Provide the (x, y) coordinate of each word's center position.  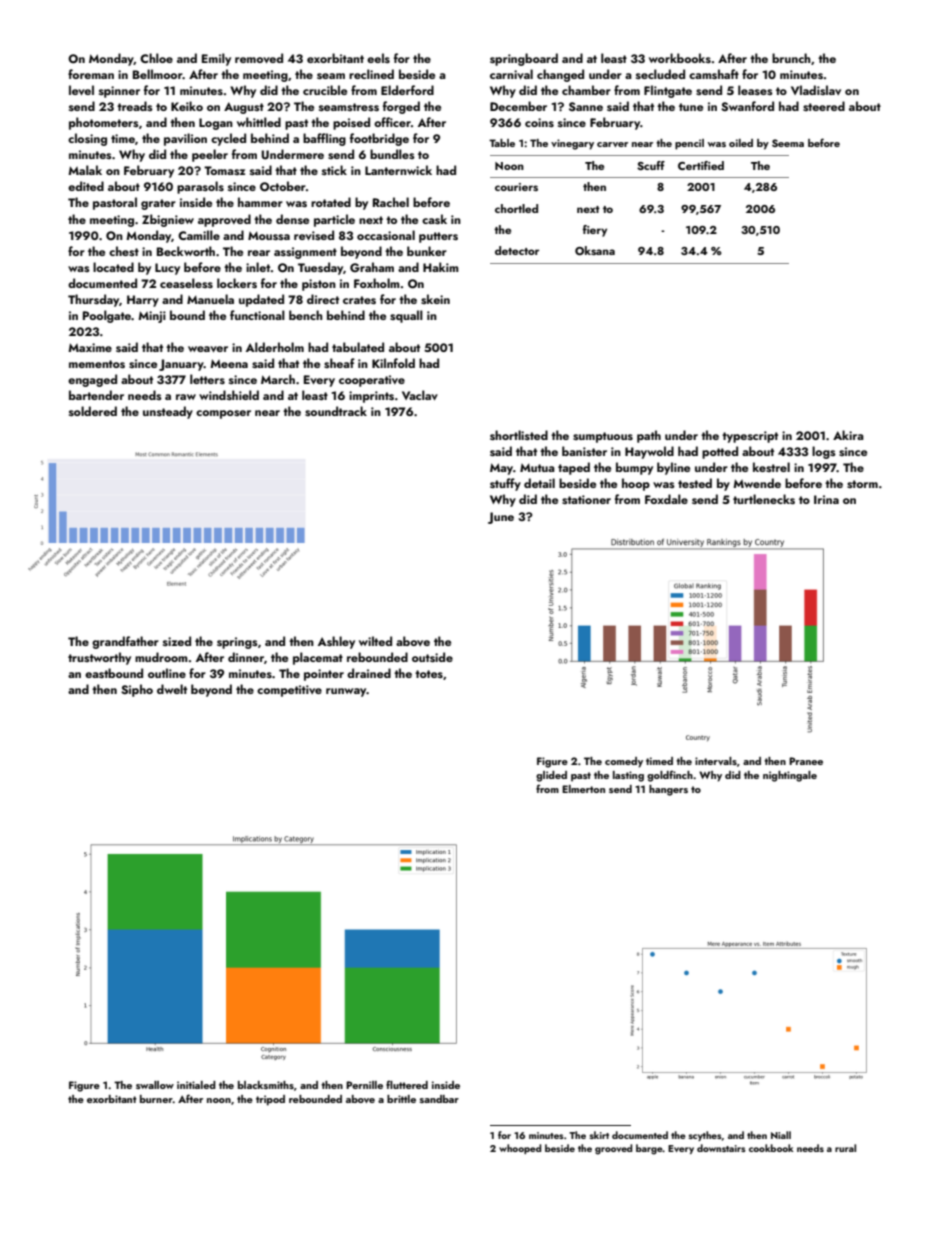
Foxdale (666, 499)
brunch (791, 58)
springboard (524, 59)
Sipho (137, 690)
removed (259, 58)
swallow (155, 1085)
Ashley (336, 642)
